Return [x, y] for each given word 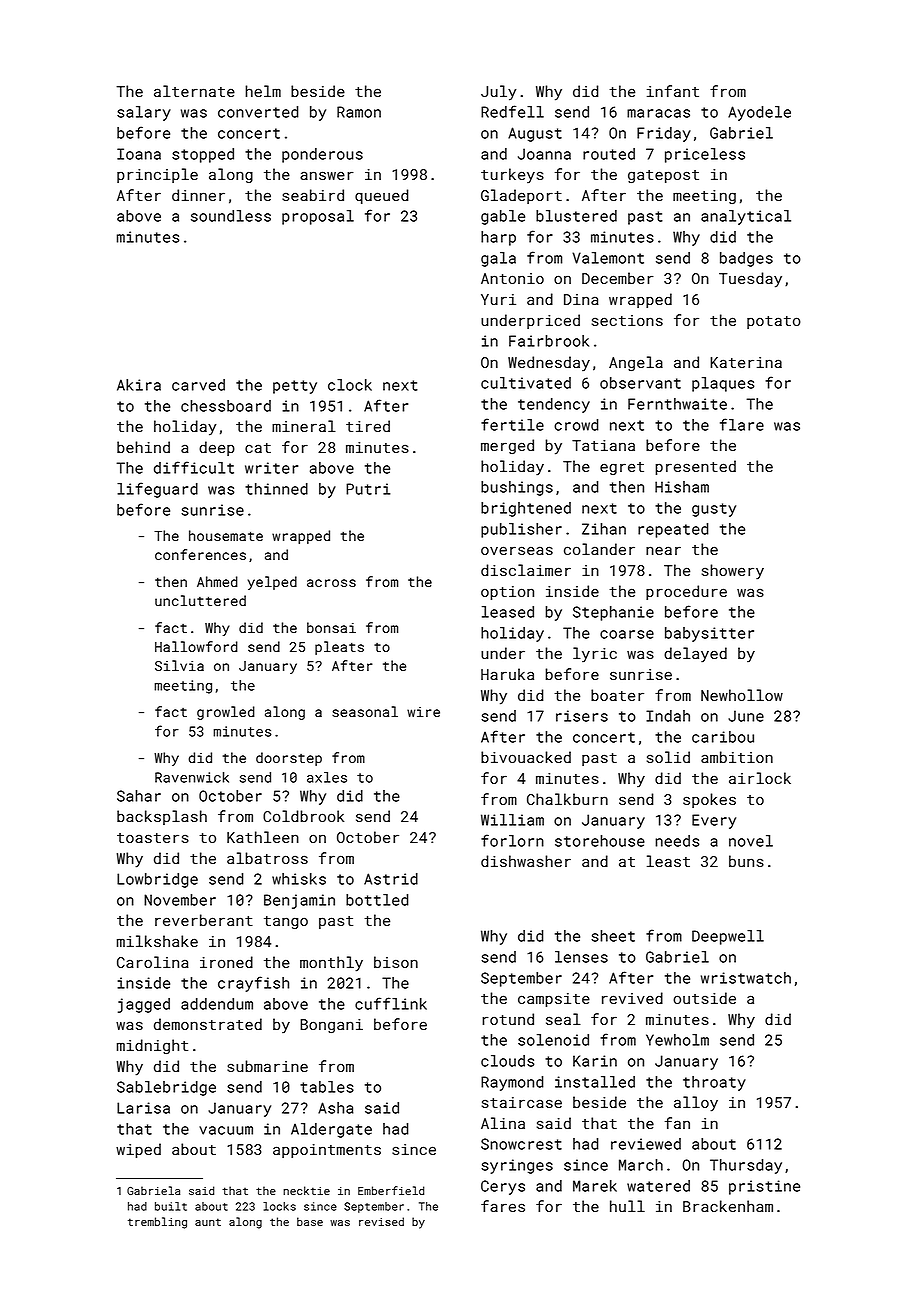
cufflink [391, 1003]
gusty [714, 510]
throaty [714, 1083]
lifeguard [157, 490]
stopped [203, 155]
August [535, 134]
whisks [299, 879]
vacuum [226, 1130]
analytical [746, 217]
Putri [368, 489]
